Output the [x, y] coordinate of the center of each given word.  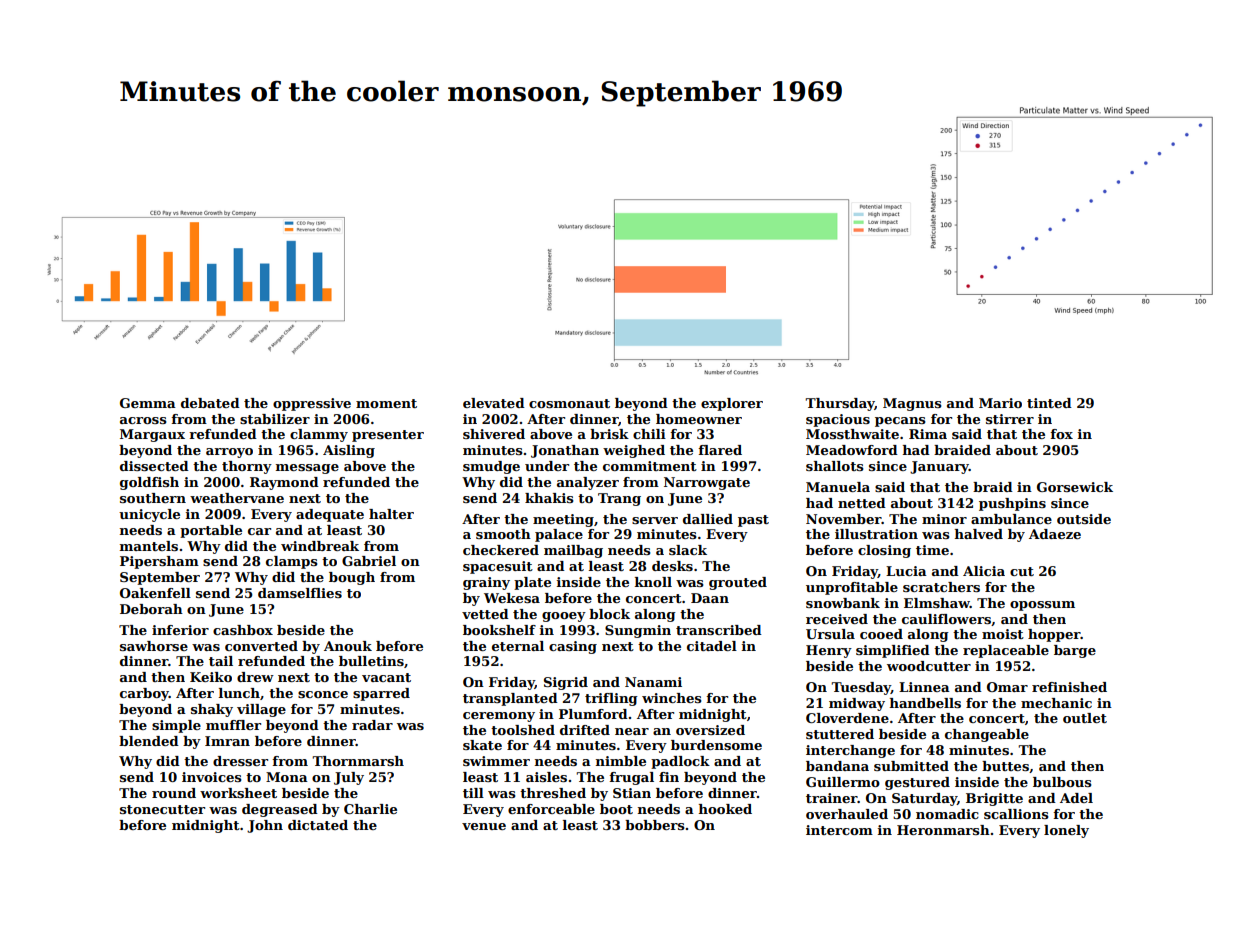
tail [221, 661]
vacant [386, 677]
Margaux [152, 435]
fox [1061, 434]
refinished [1069, 687]
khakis [549, 498]
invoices [212, 777]
